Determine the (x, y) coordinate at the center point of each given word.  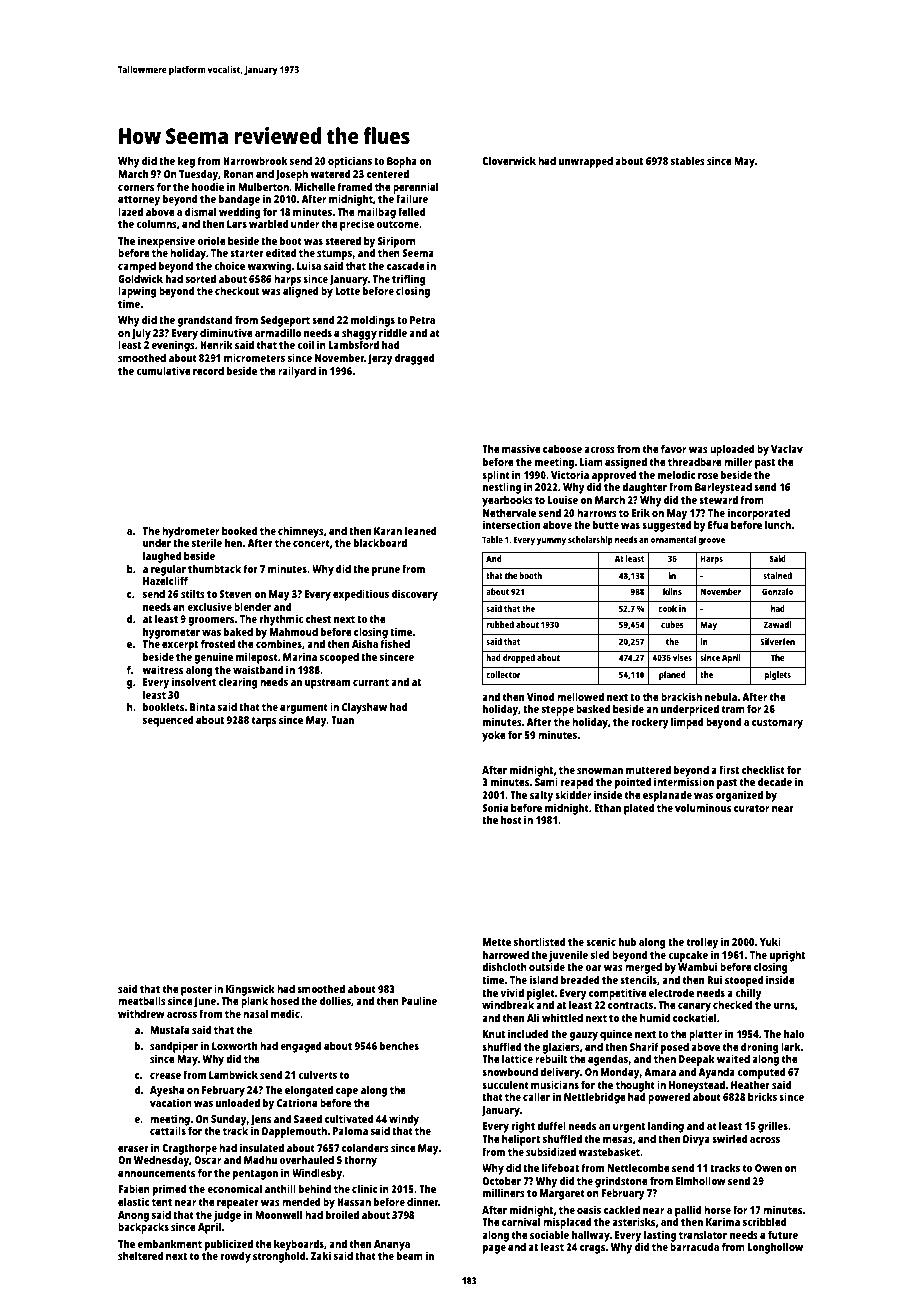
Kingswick (250, 990)
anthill (280, 1188)
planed (672, 675)
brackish (681, 696)
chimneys (301, 532)
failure (412, 198)
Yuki (770, 941)
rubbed (500, 624)
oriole (212, 240)
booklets (163, 706)
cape (347, 1092)
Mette (497, 942)
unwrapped (586, 162)
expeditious (361, 595)
